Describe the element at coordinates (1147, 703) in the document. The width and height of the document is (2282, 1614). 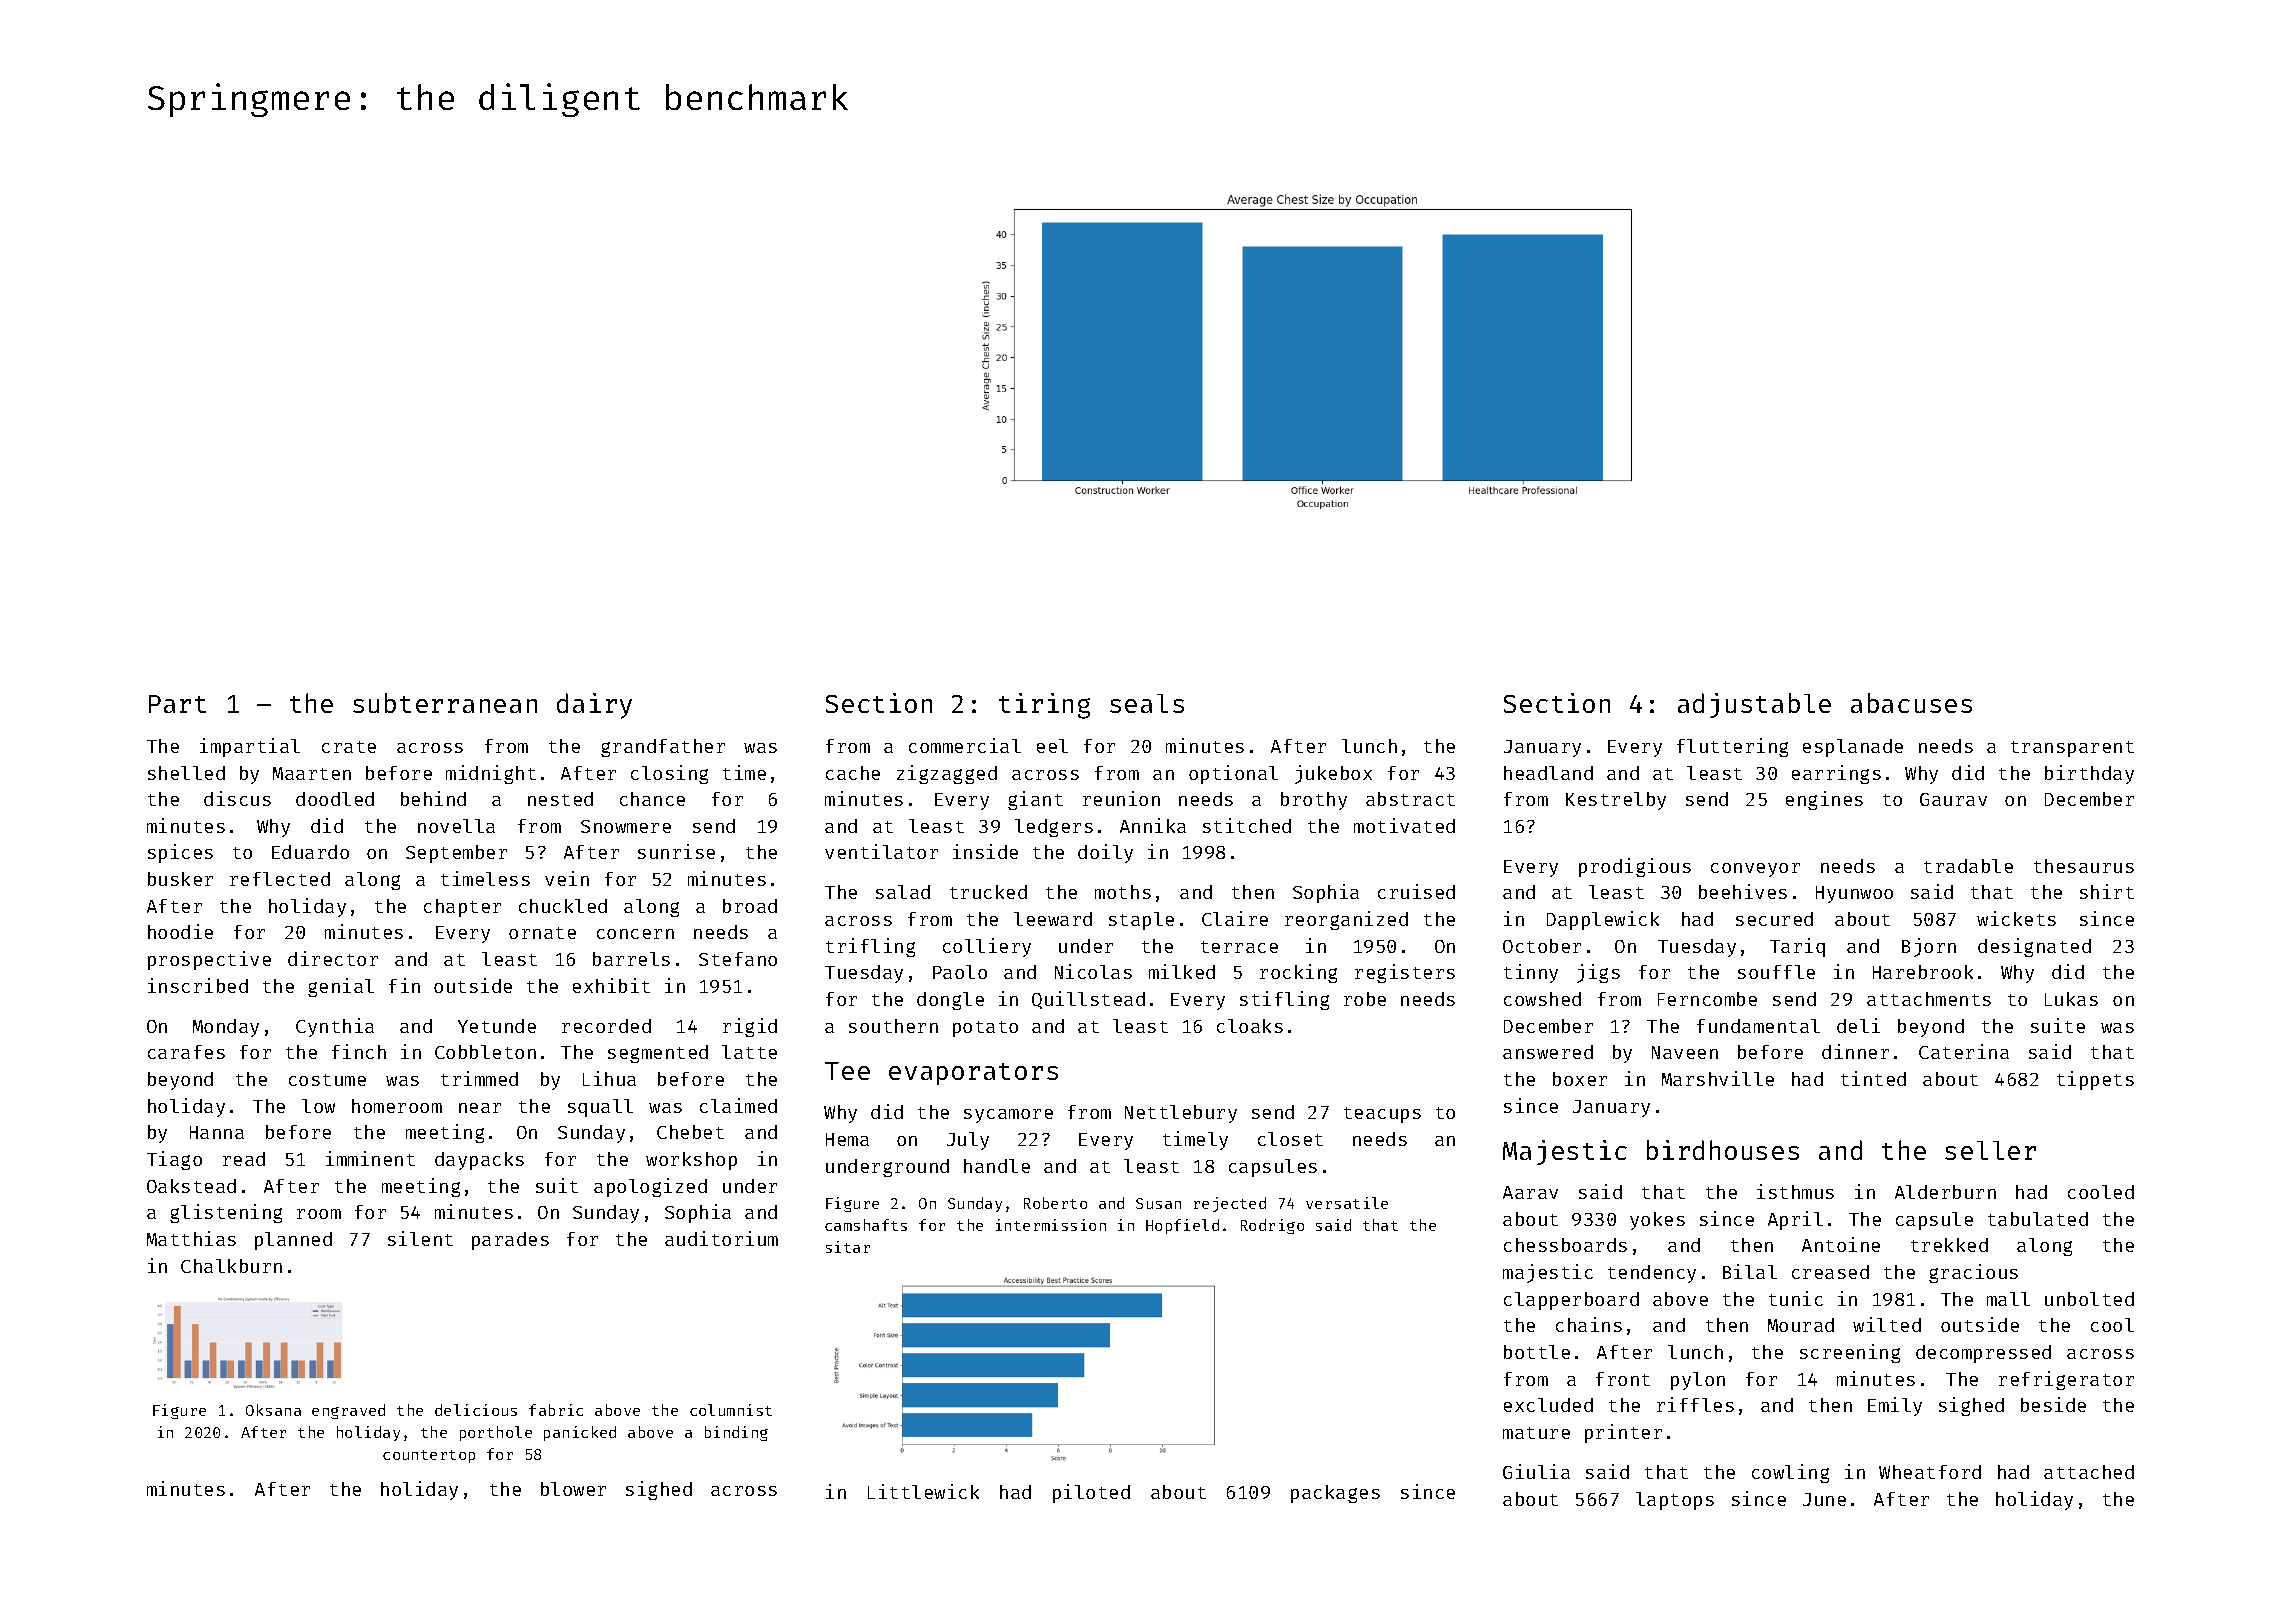
I see `seals` at that location.
